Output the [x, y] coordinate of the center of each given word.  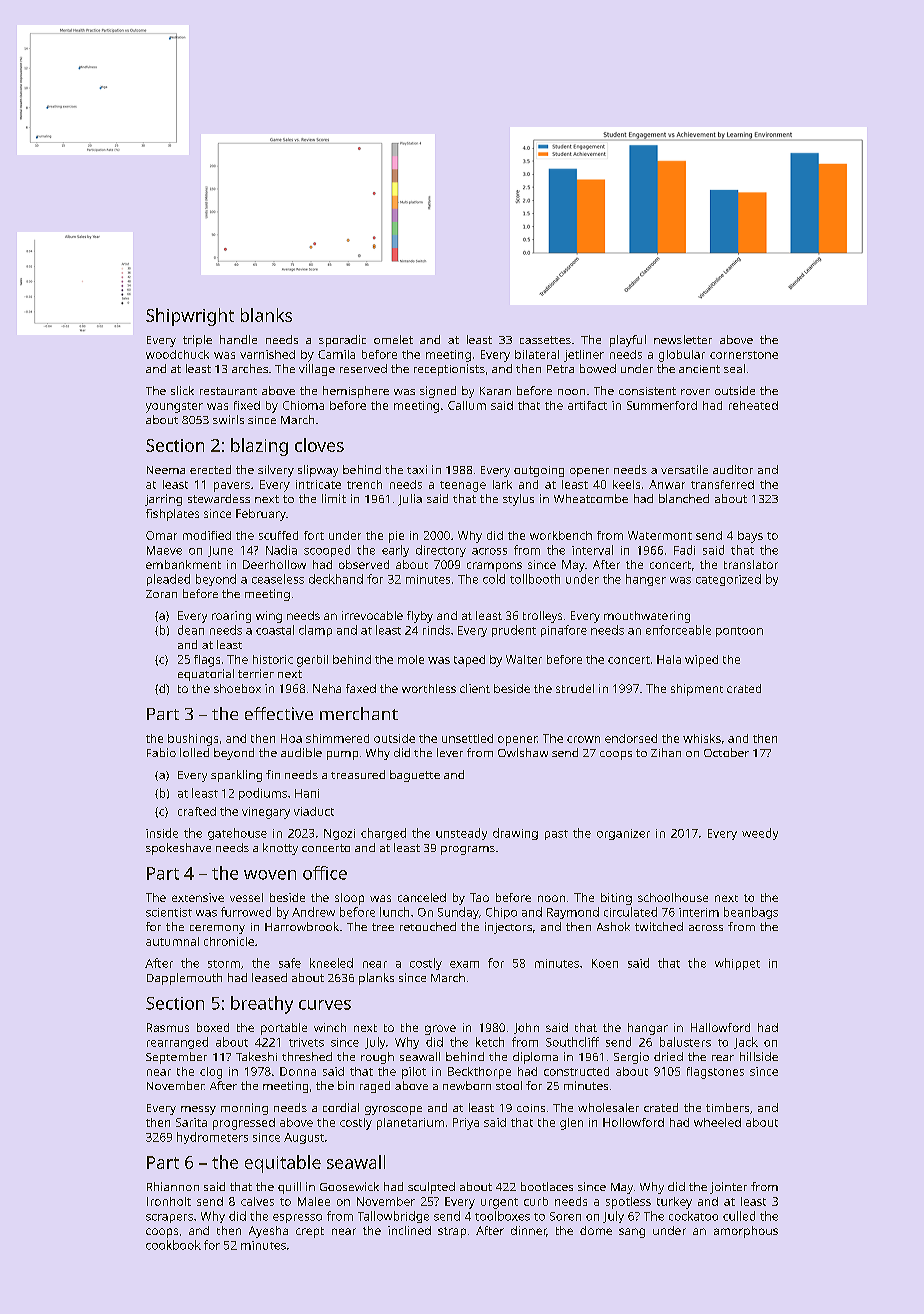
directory [441, 551]
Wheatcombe [591, 498]
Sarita [191, 1122]
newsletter [683, 339]
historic [273, 659]
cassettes [545, 340]
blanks [266, 315]
